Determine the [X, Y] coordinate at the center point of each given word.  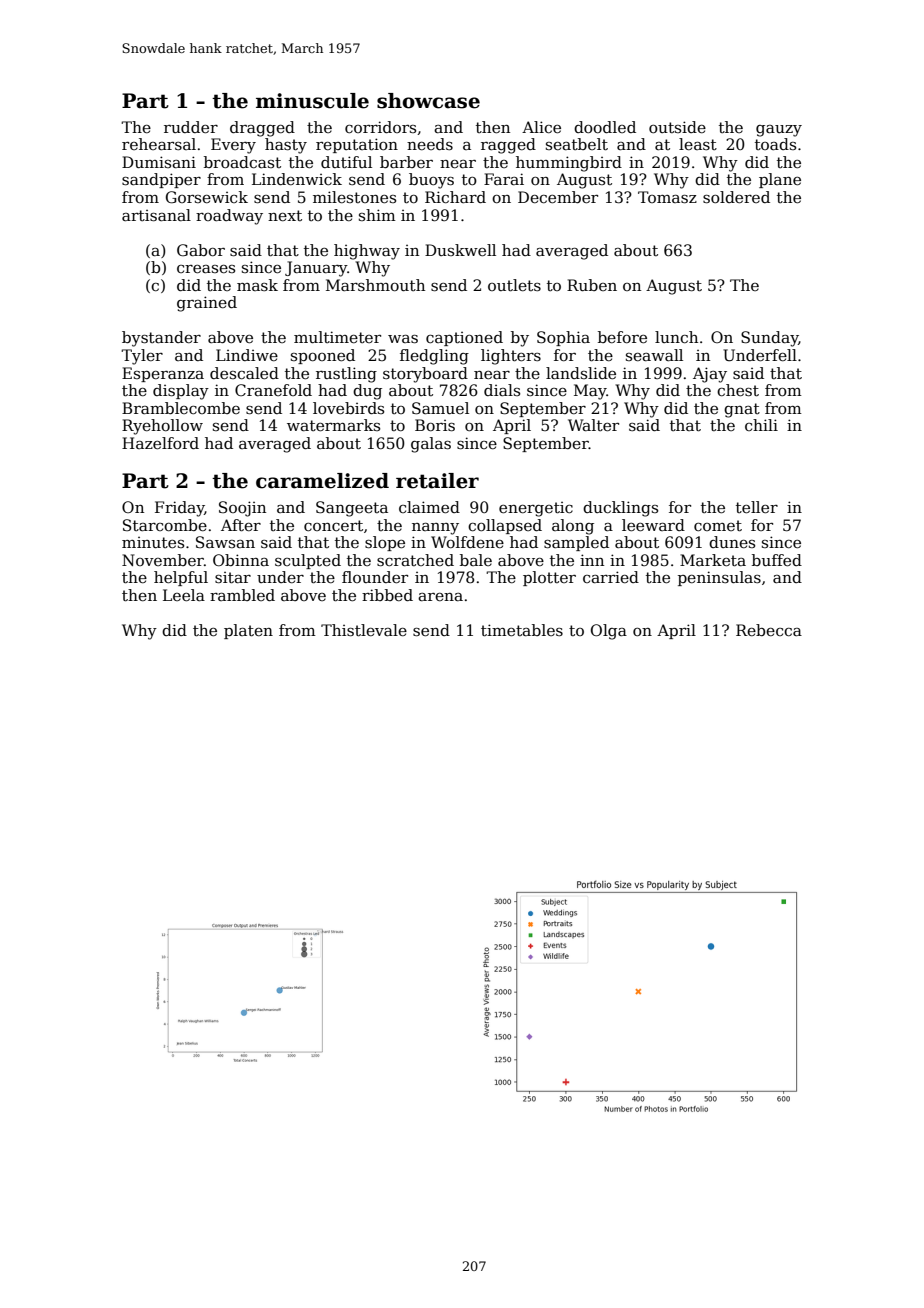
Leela [184, 595]
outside [677, 127]
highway [367, 252]
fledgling [434, 357]
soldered [736, 197]
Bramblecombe [181, 408]
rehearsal [159, 144]
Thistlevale [364, 630]
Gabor [201, 250]
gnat [742, 410]
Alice [541, 127]
